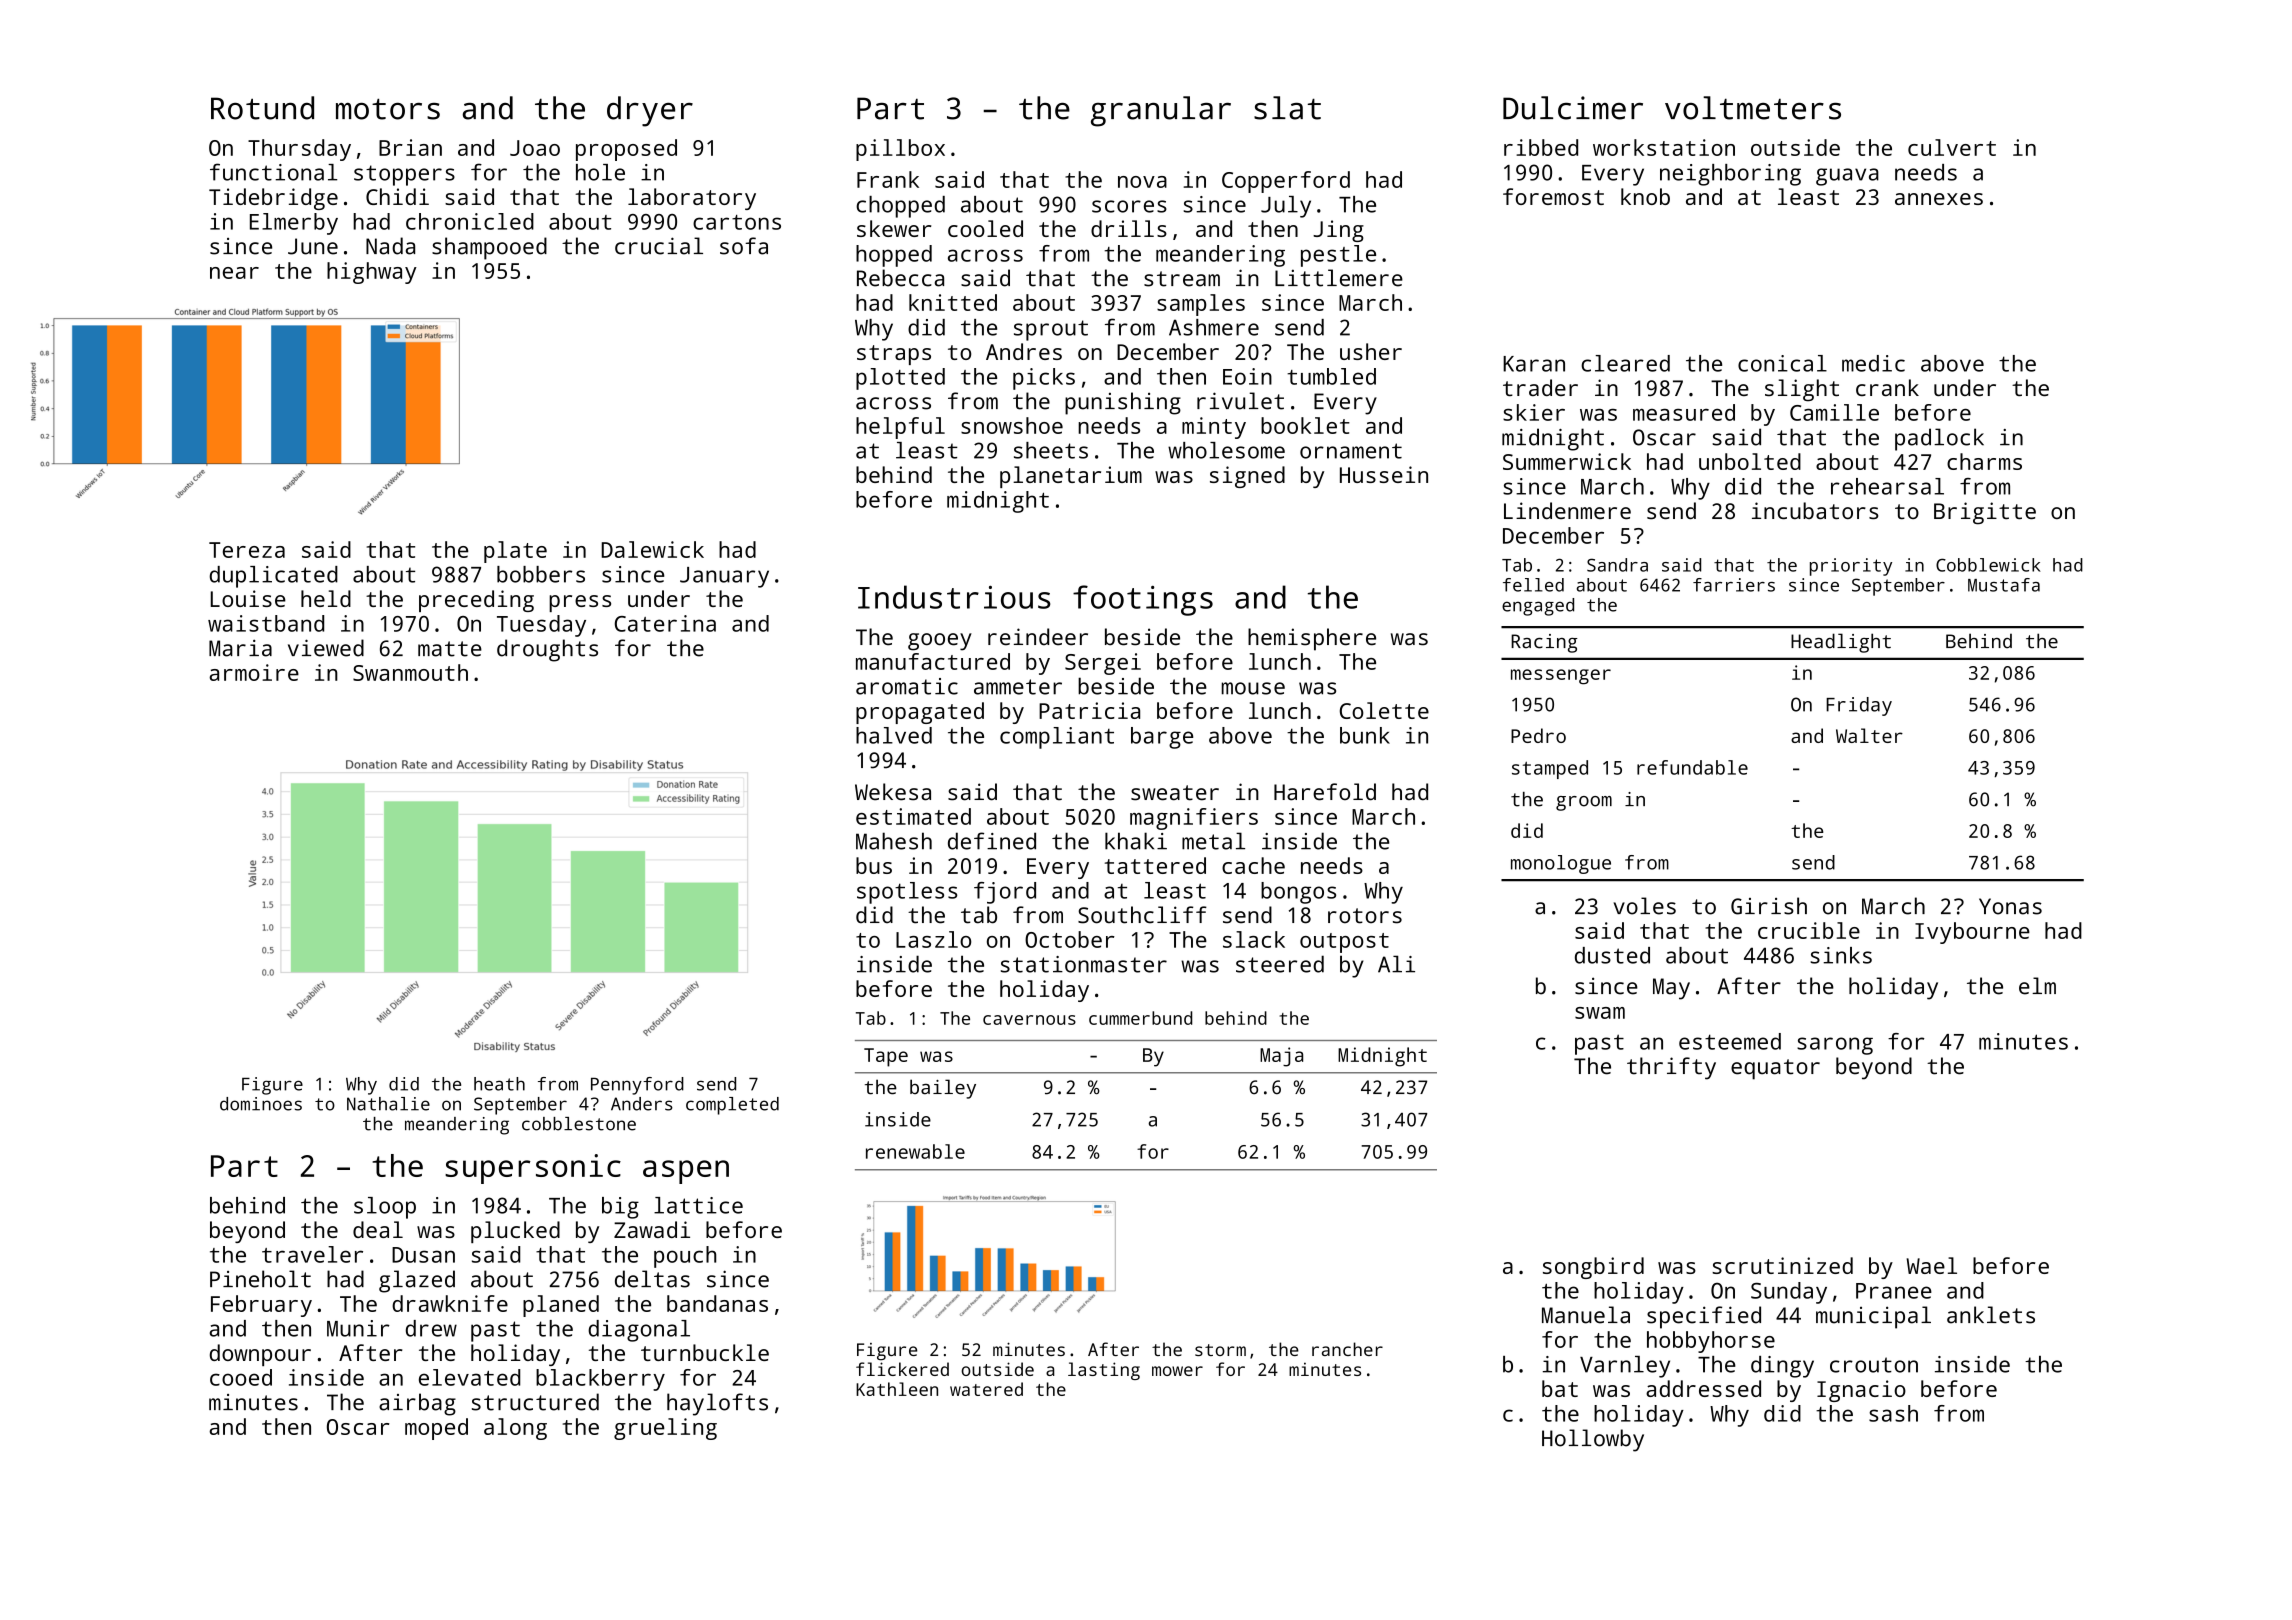 The height and width of the screenshot is (1620, 2292). Describe the element at coordinates (1869, 735) in the screenshot. I see `Walter` at that location.
